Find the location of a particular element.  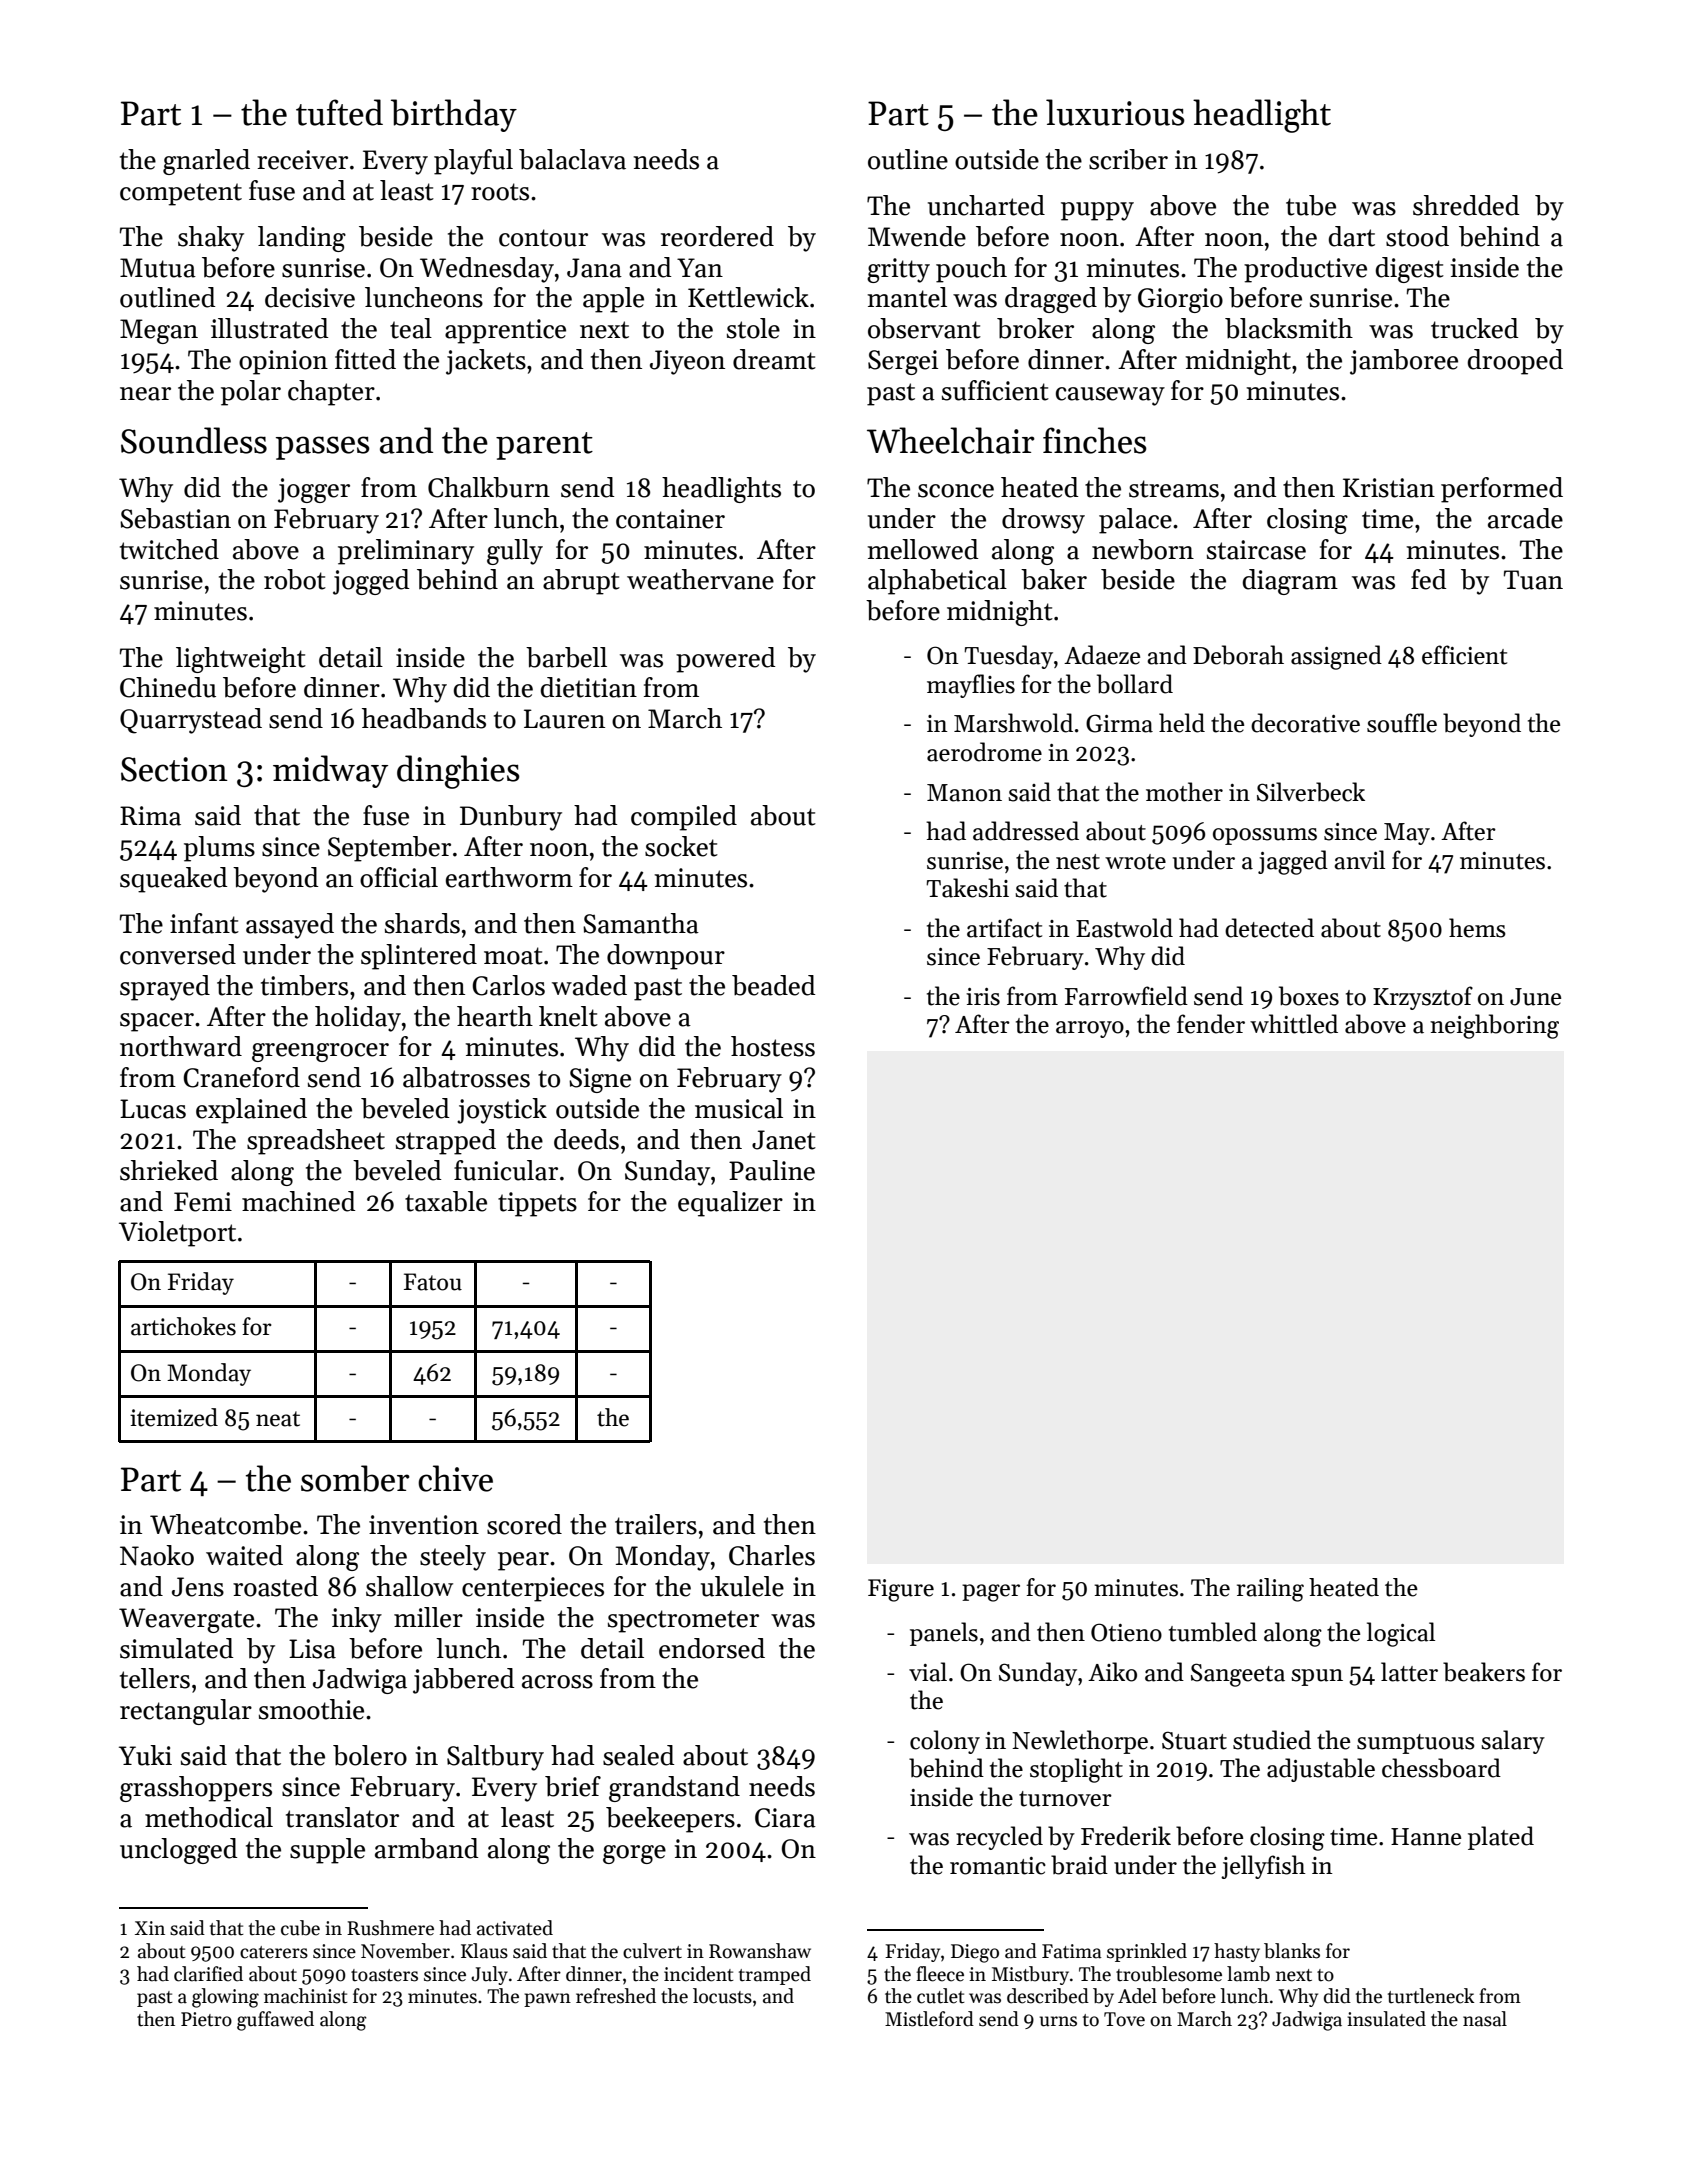

Hanne is located at coordinates (1426, 1837).
